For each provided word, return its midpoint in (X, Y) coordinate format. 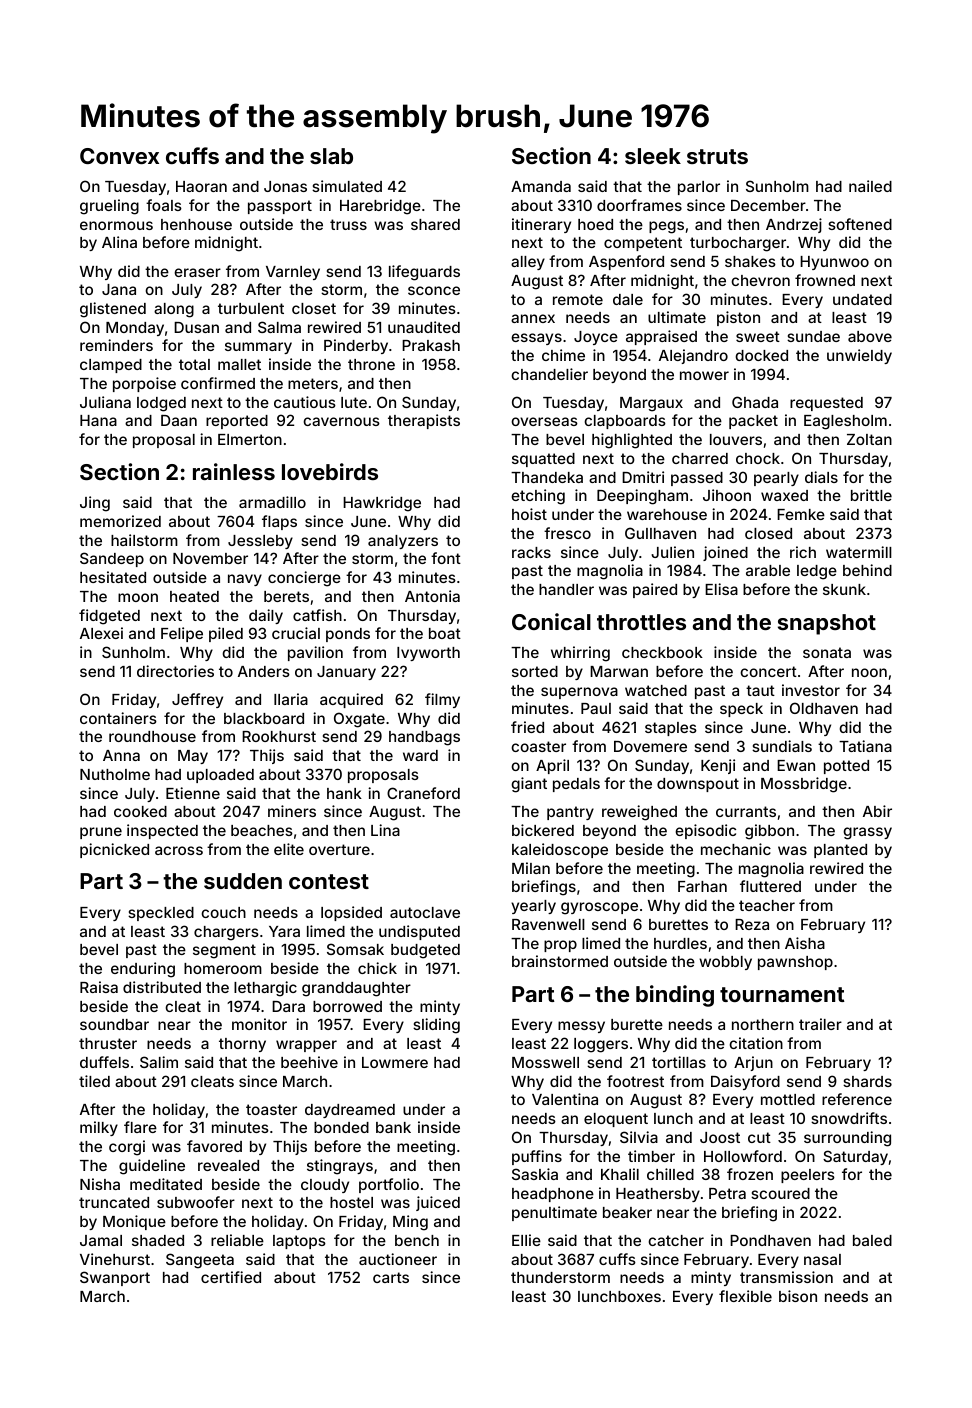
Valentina (565, 1099)
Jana (119, 289)
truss (348, 224)
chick (377, 968)
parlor (699, 188)
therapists (424, 421)
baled (872, 1240)
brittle (871, 495)
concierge (304, 579)
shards (867, 1081)
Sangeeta (200, 1261)
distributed (162, 987)
